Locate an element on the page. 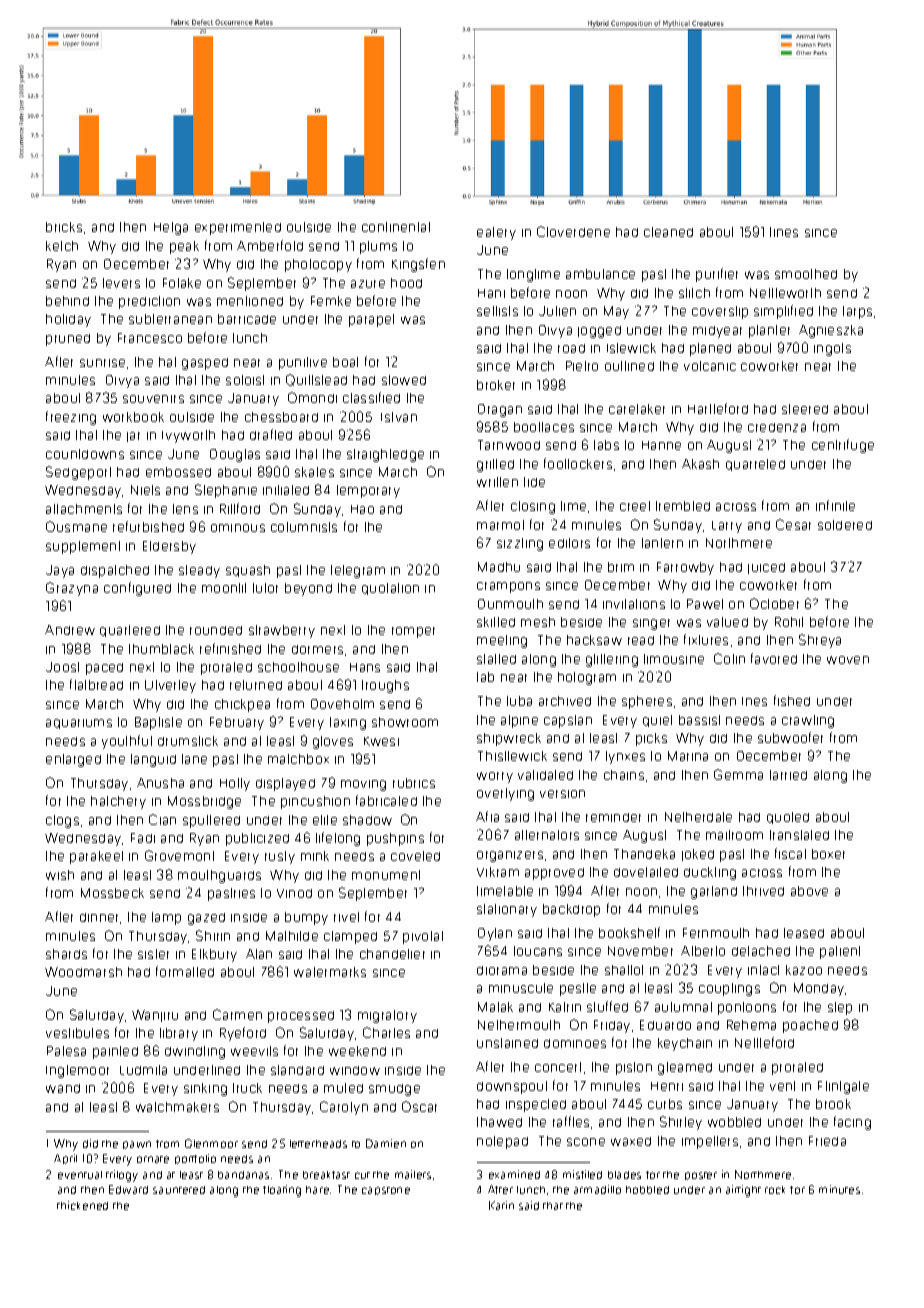 The image size is (924, 1308). juiced is located at coordinates (766, 568).
